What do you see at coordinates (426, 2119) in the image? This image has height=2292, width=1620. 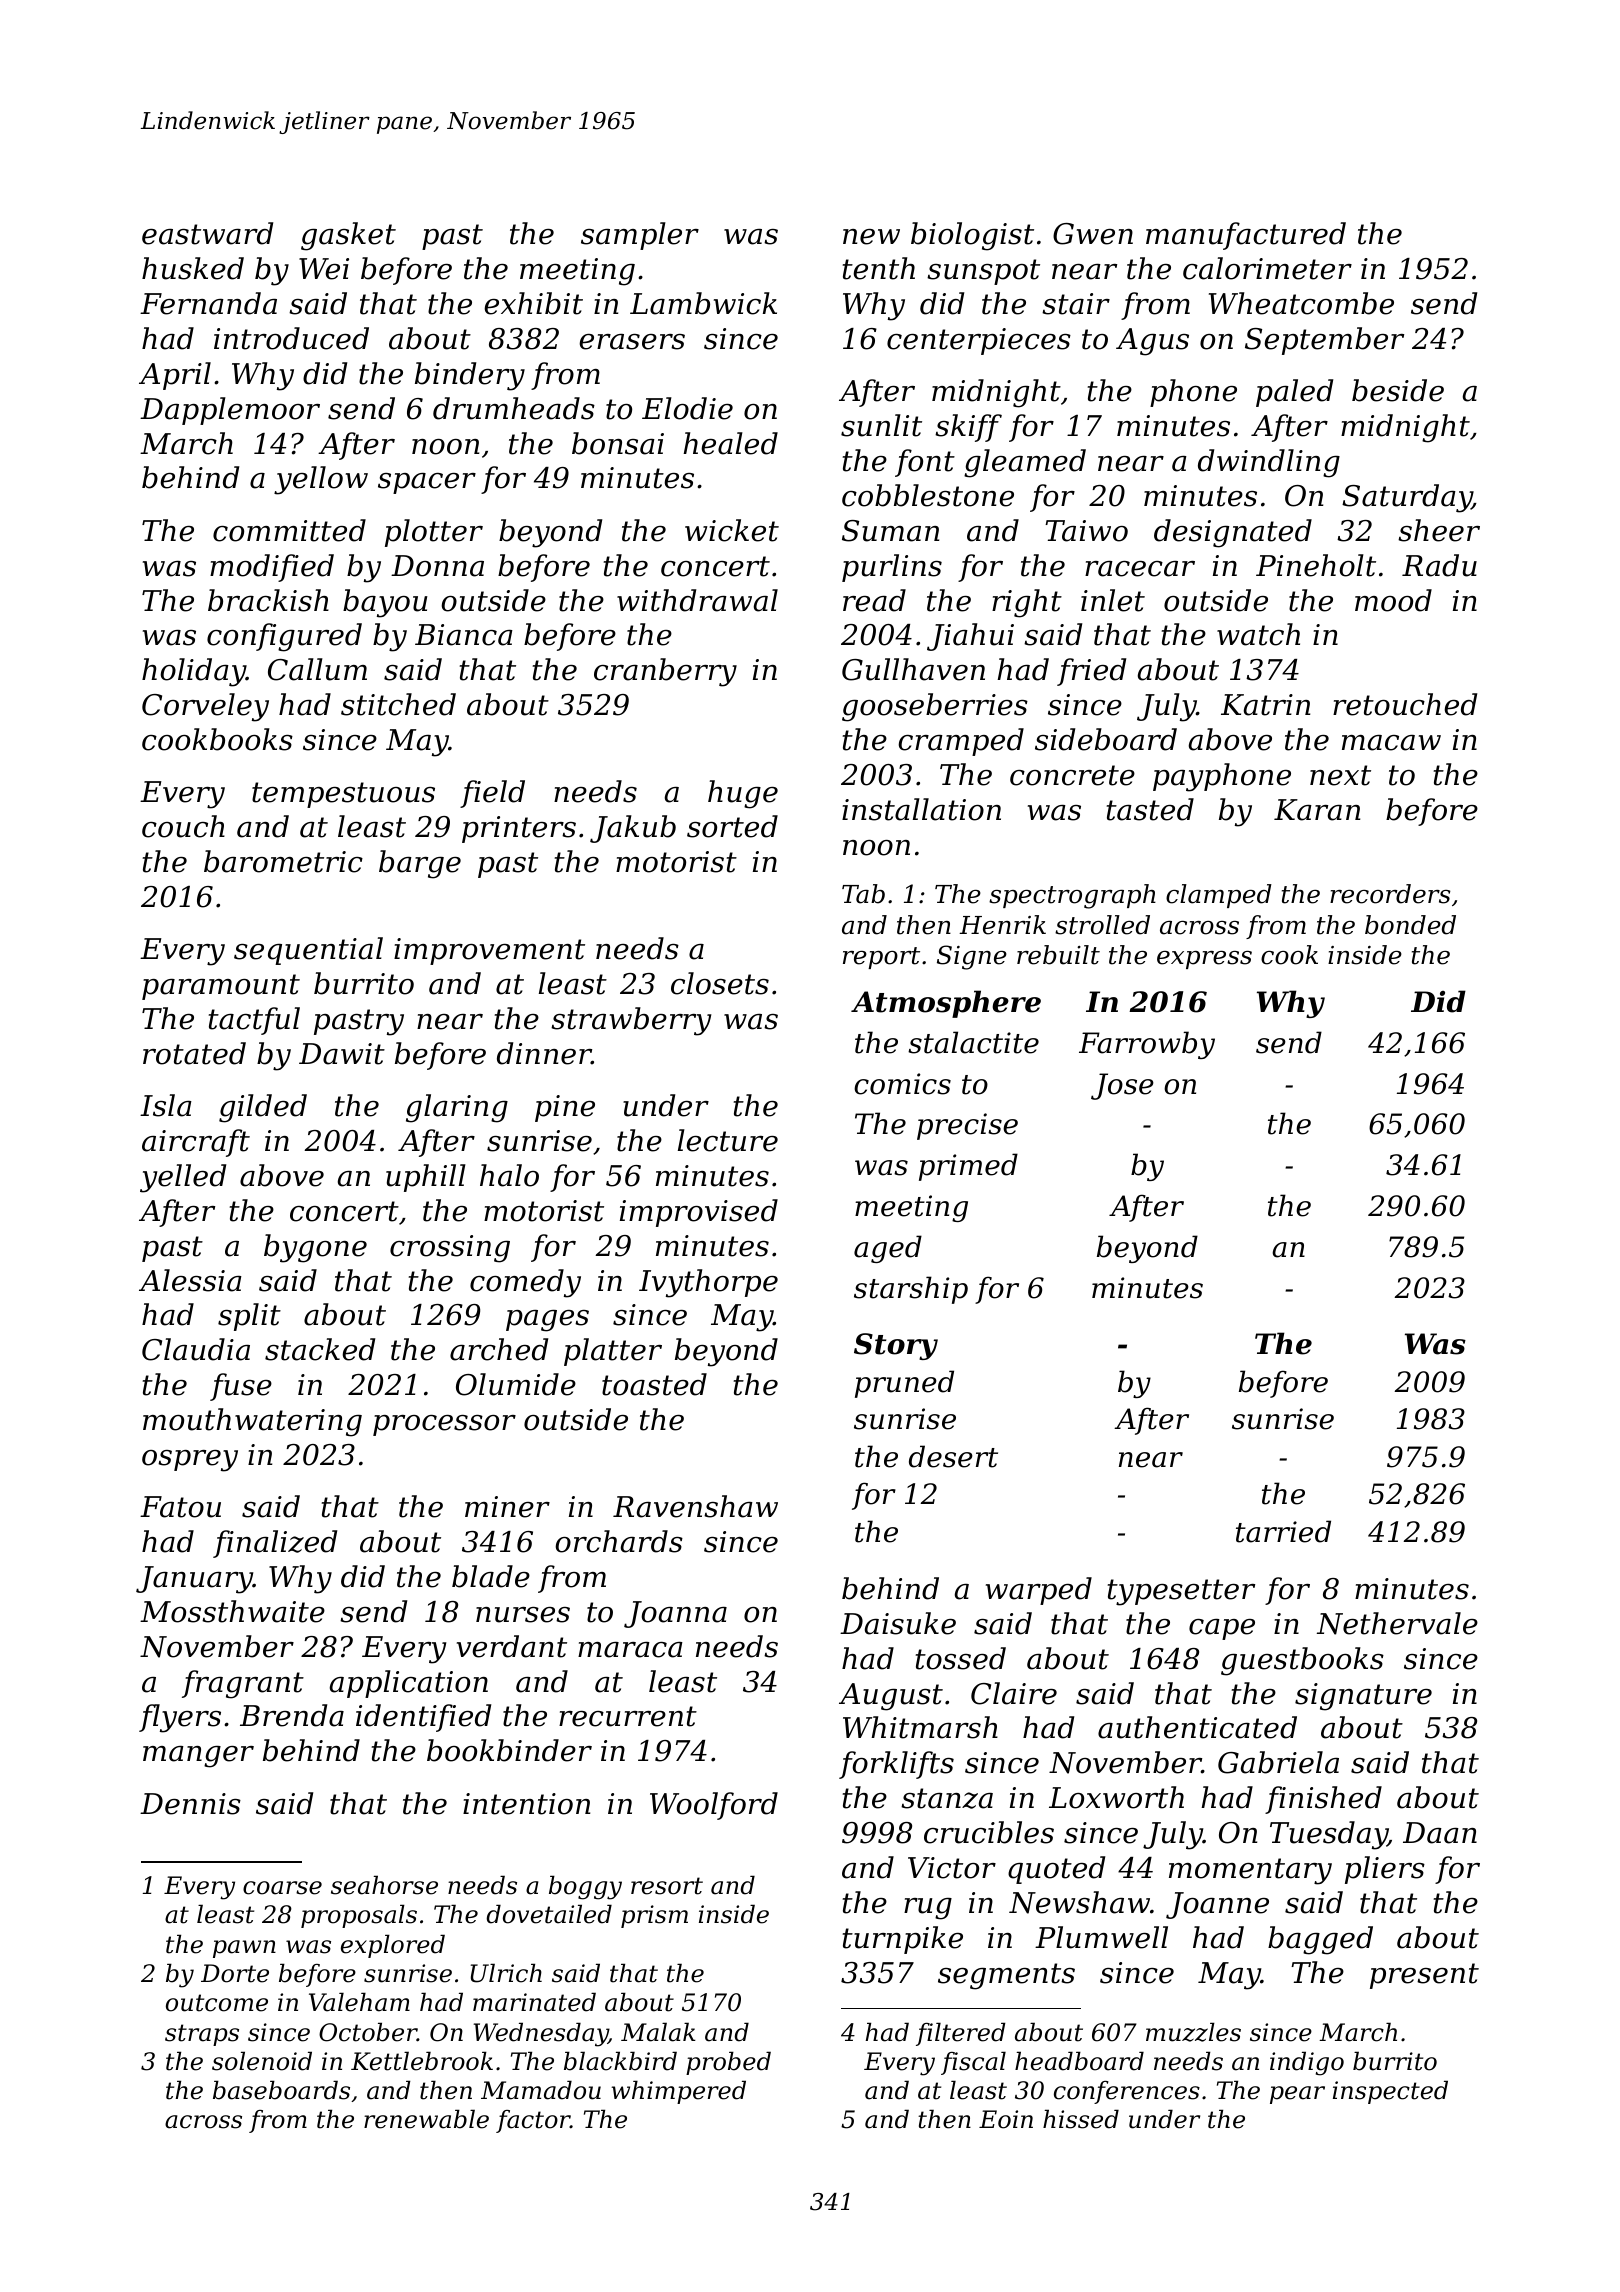 I see `renewable` at bounding box center [426, 2119].
